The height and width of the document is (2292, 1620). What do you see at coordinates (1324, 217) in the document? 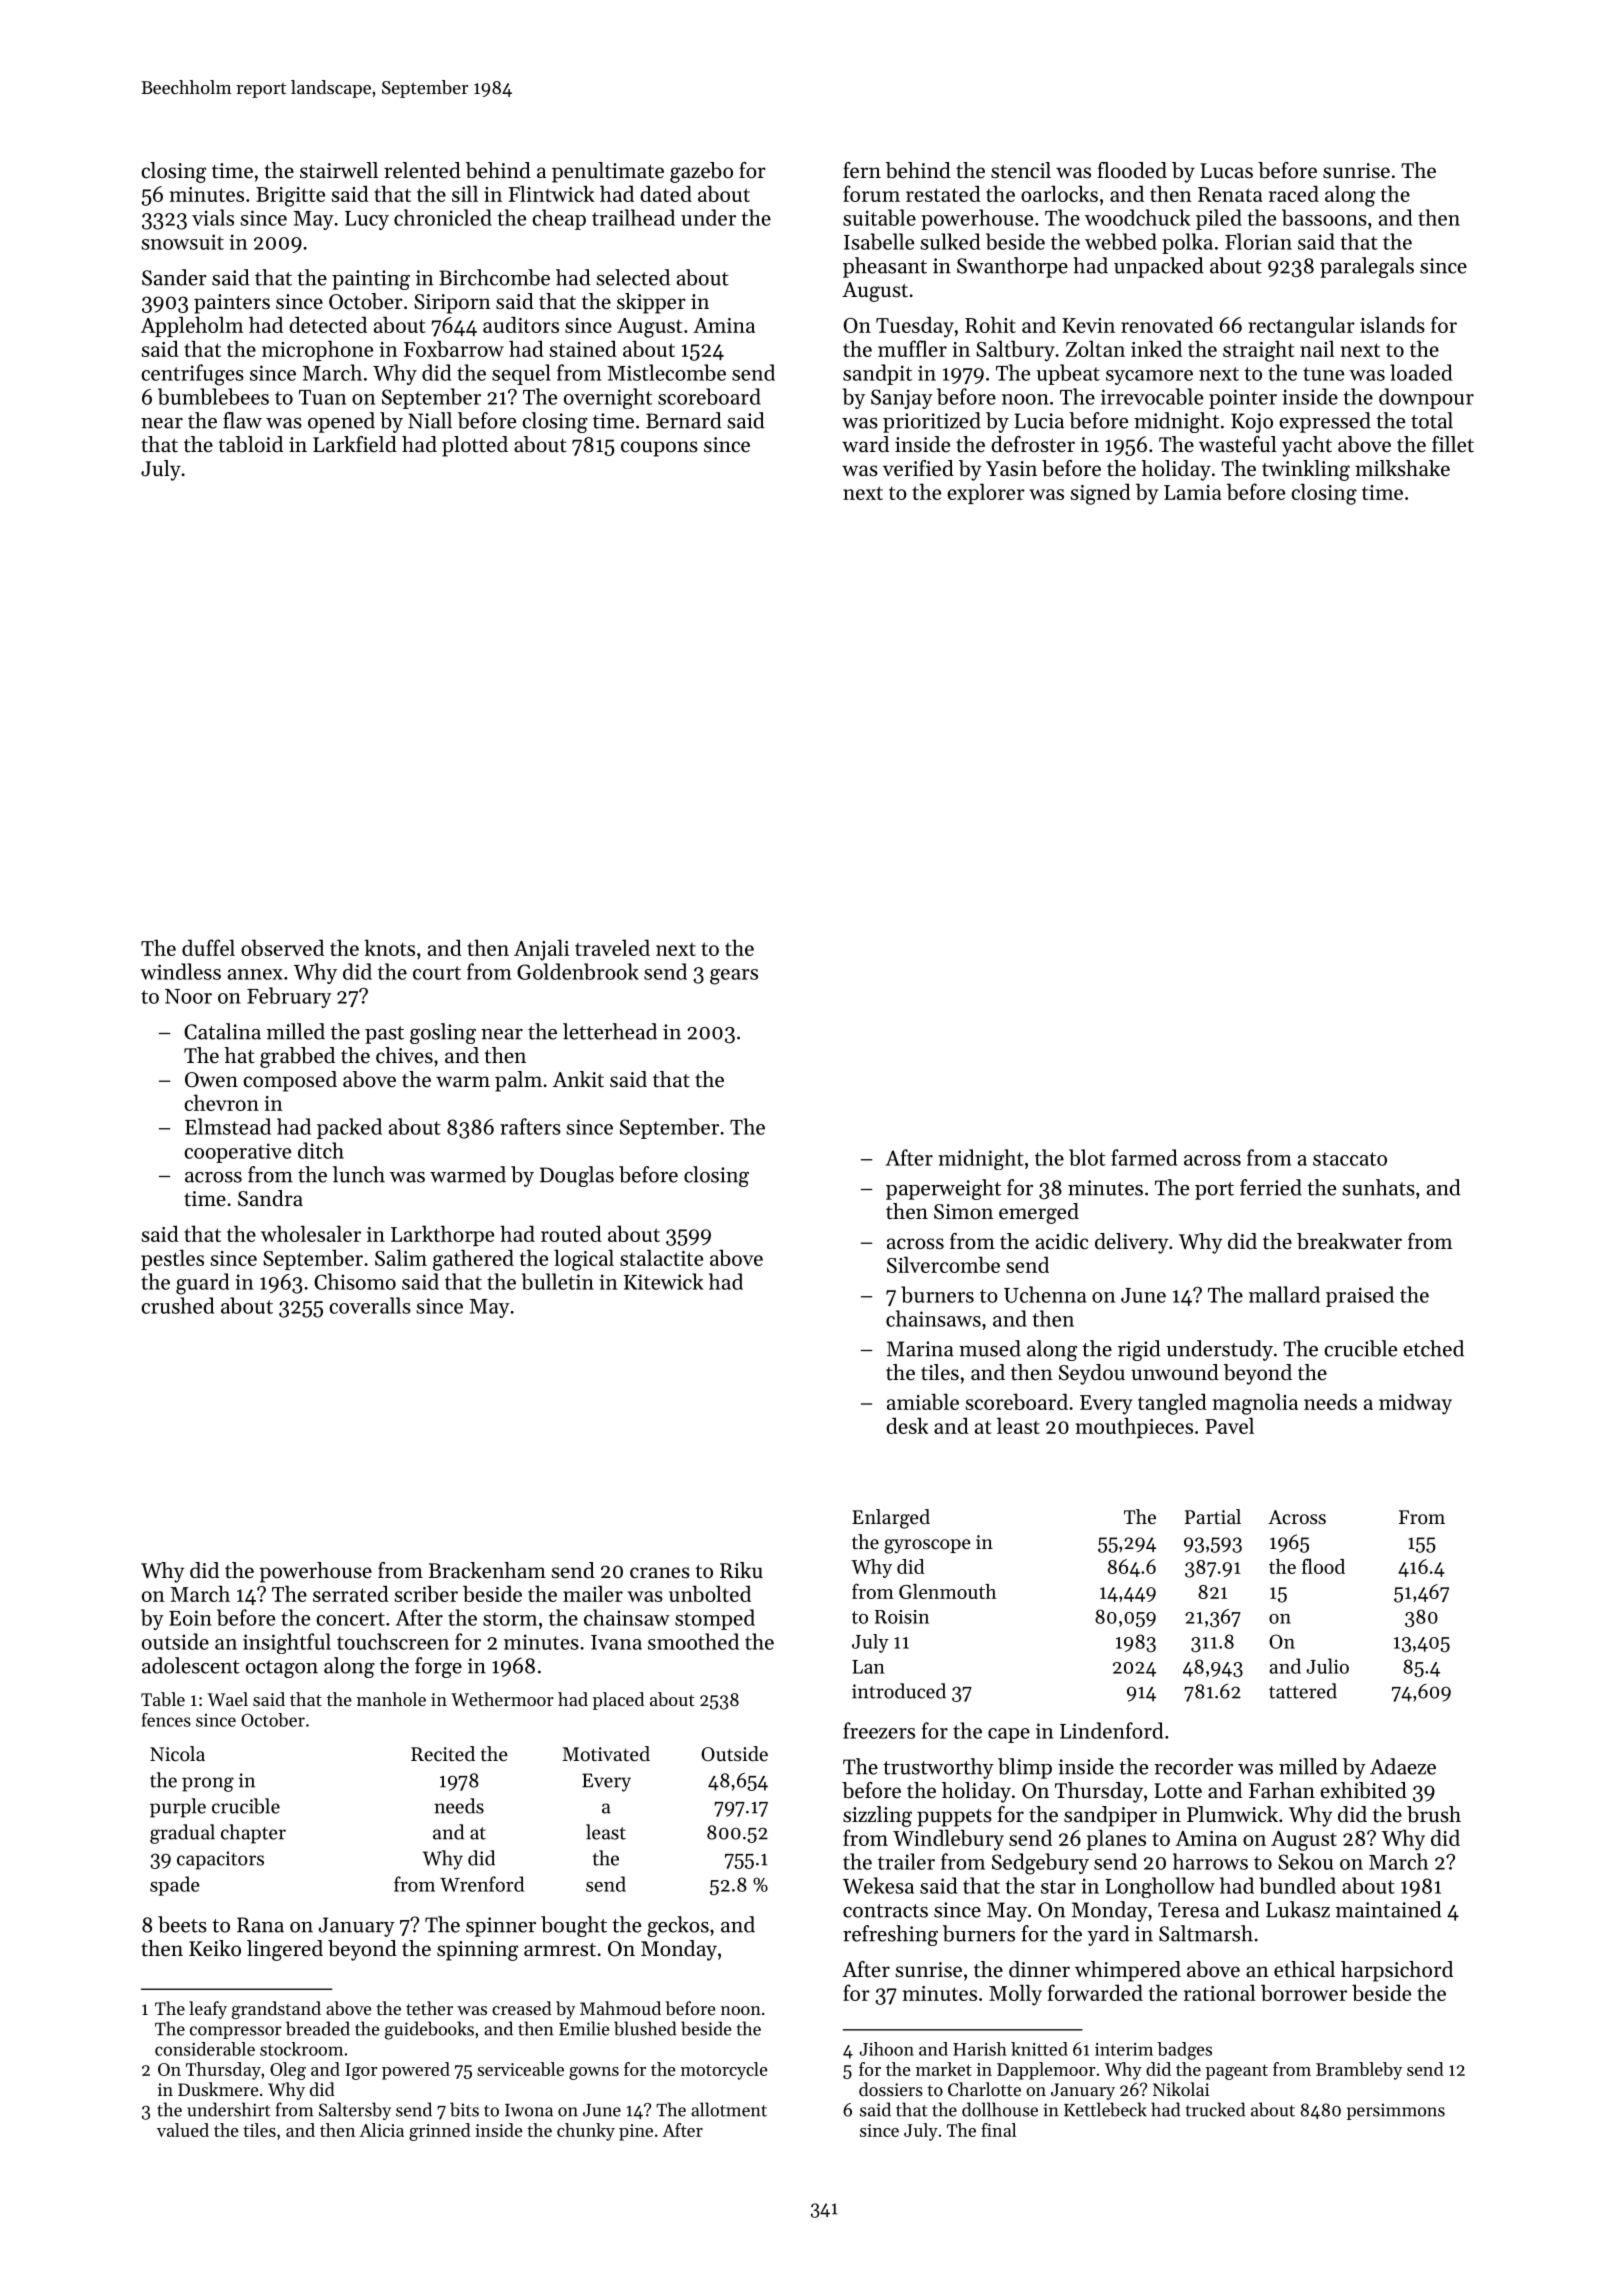
I see `bassoons` at bounding box center [1324, 217].
